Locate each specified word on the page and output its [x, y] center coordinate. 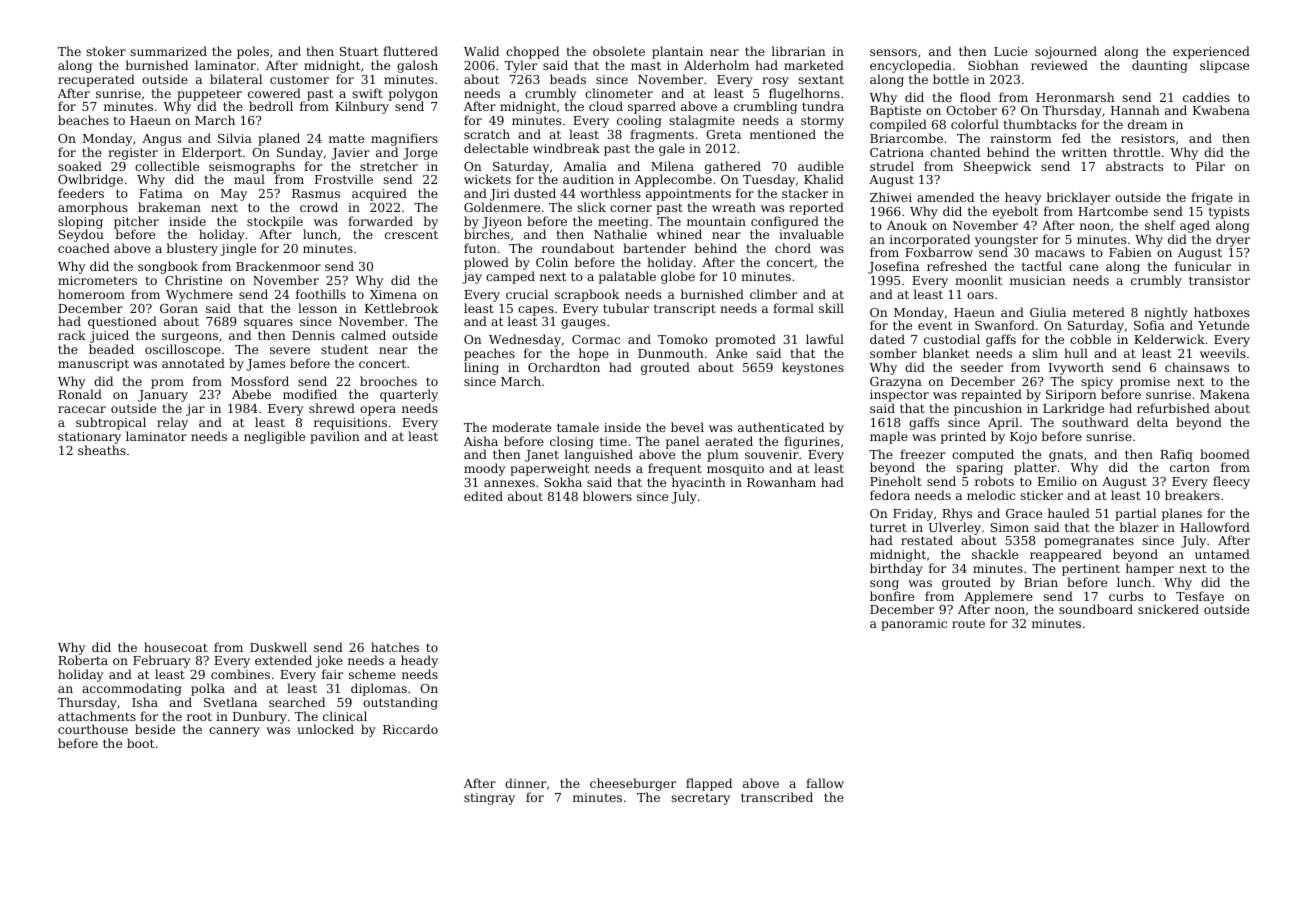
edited [483, 496]
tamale [578, 427]
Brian [1041, 582]
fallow [825, 783]
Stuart [359, 51]
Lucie [1011, 51]
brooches [388, 381]
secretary [700, 799]
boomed [1225, 454]
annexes [509, 483]
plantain [677, 52]
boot [140, 743]
